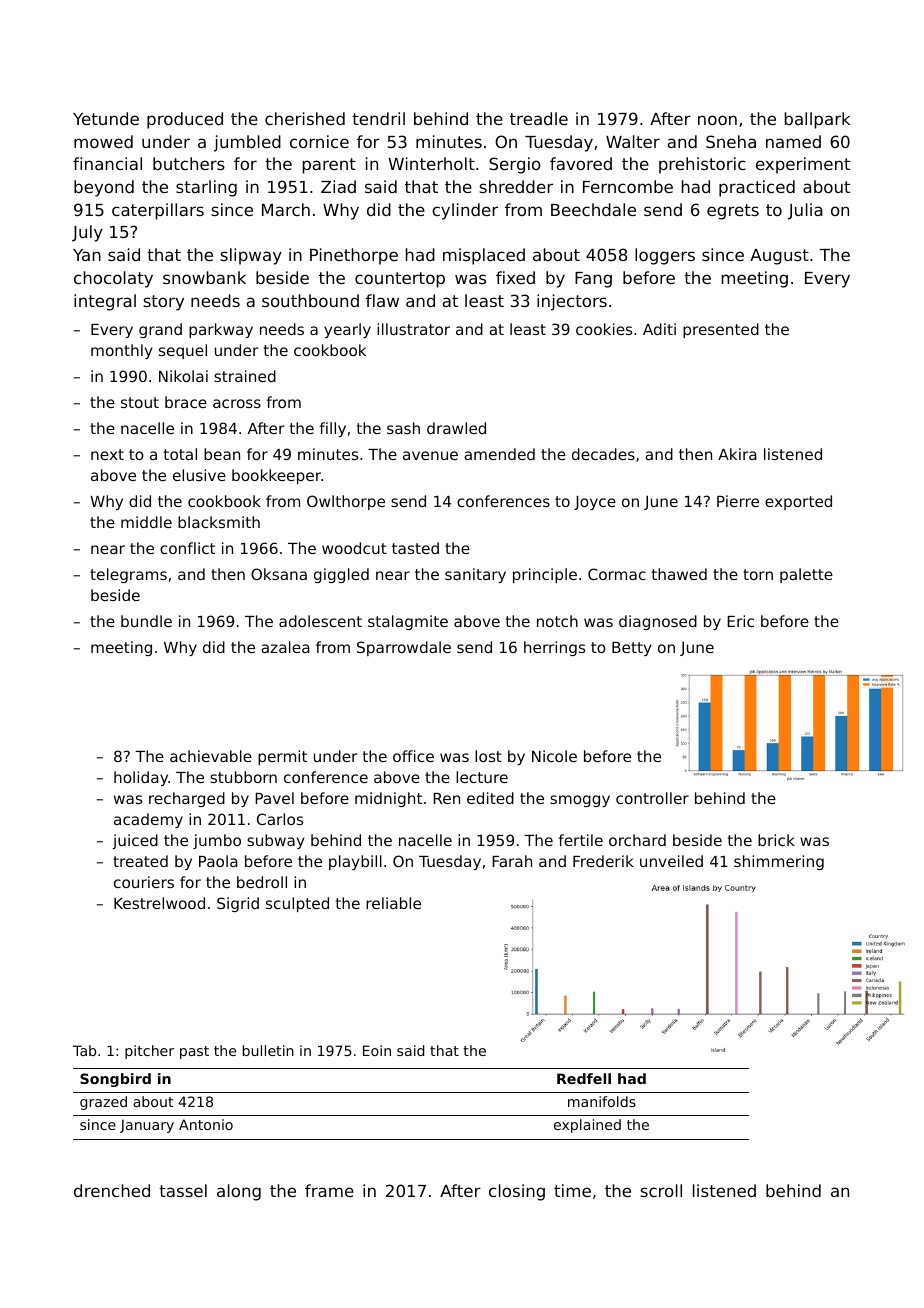 Image resolution: width=924 pixels, height=1308 pixels. Describe the element at coordinates (159, 903) in the document. I see `Kestrelwood` at that location.
